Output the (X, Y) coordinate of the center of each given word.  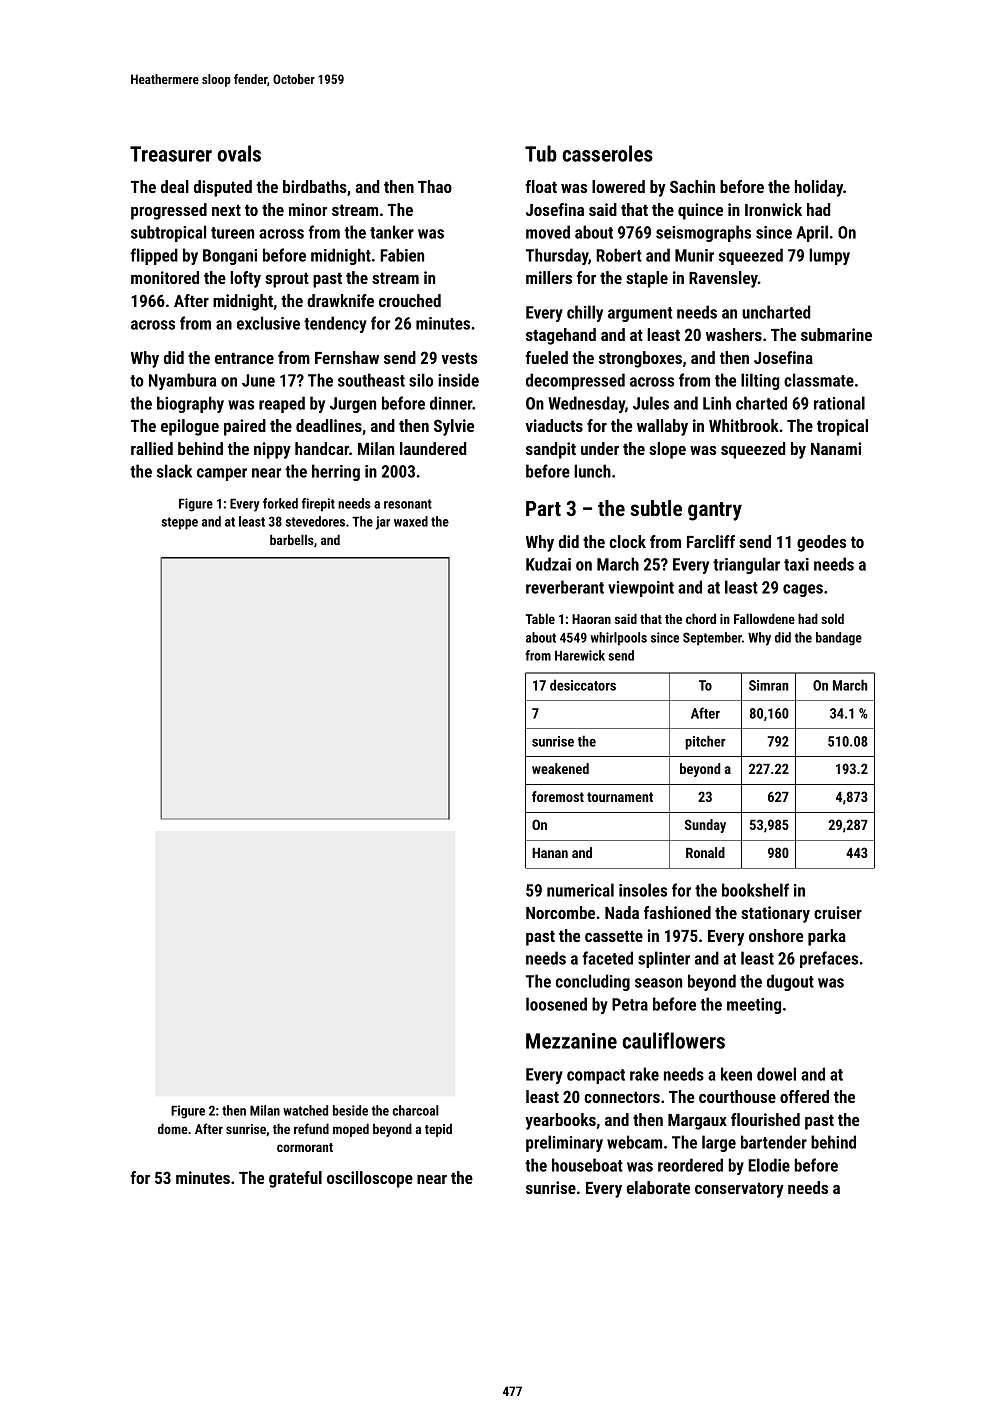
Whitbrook (744, 425)
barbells (292, 539)
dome (173, 1128)
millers (549, 277)
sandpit (551, 450)
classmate (819, 380)
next (226, 210)
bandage (839, 639)
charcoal (415, 1110)
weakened (560, 768)
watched (305, 1110)
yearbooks (560, 1121)
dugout (790, 982)
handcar (322, 448)
